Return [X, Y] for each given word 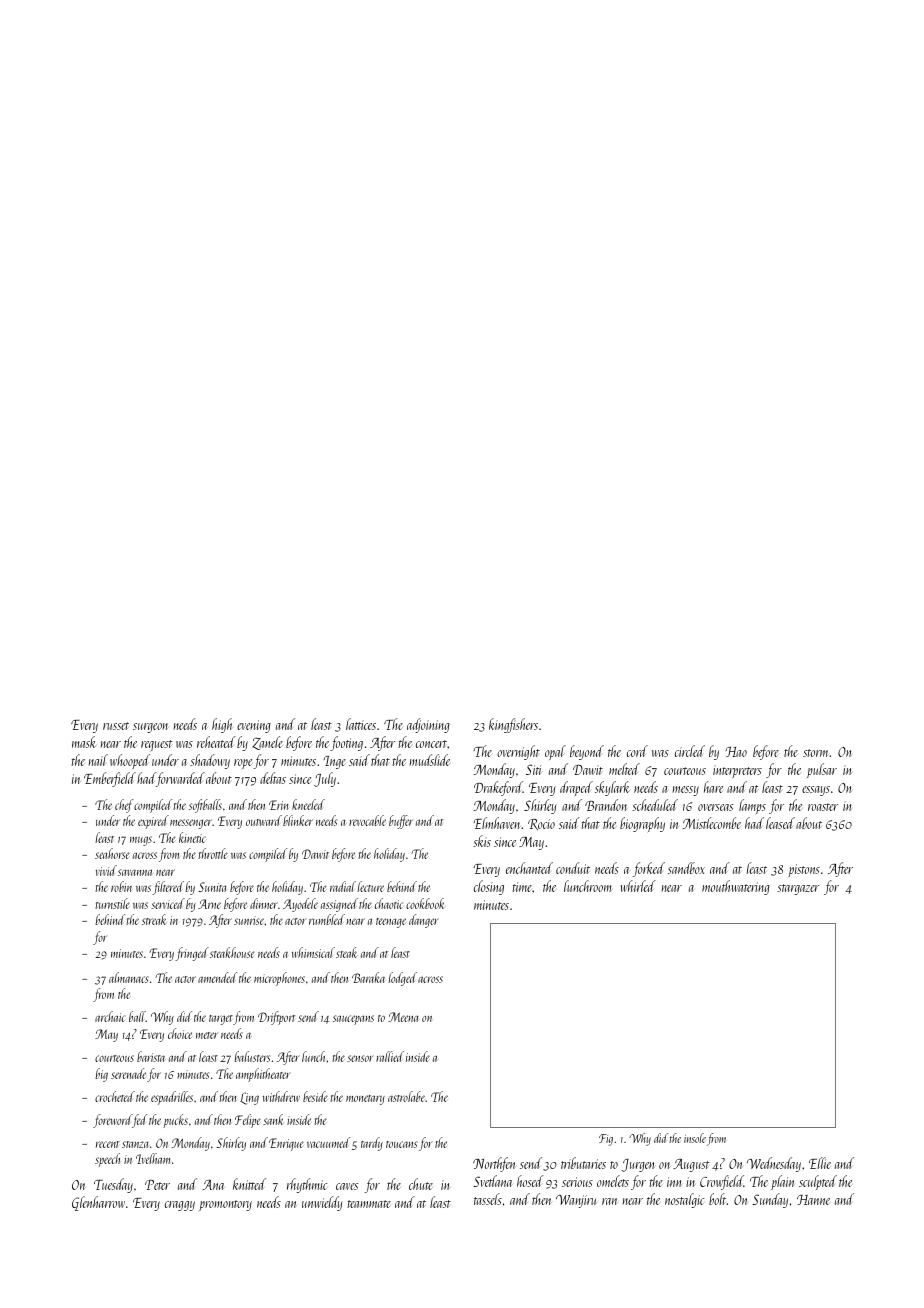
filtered [168, 888]
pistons [804, 870]
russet [116, 726]
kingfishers [513, 725]
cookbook [425, 903]
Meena [403, 1017]
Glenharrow [98, 1203]
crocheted [115, 1096]
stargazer [798, 889]
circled [690, 751]
